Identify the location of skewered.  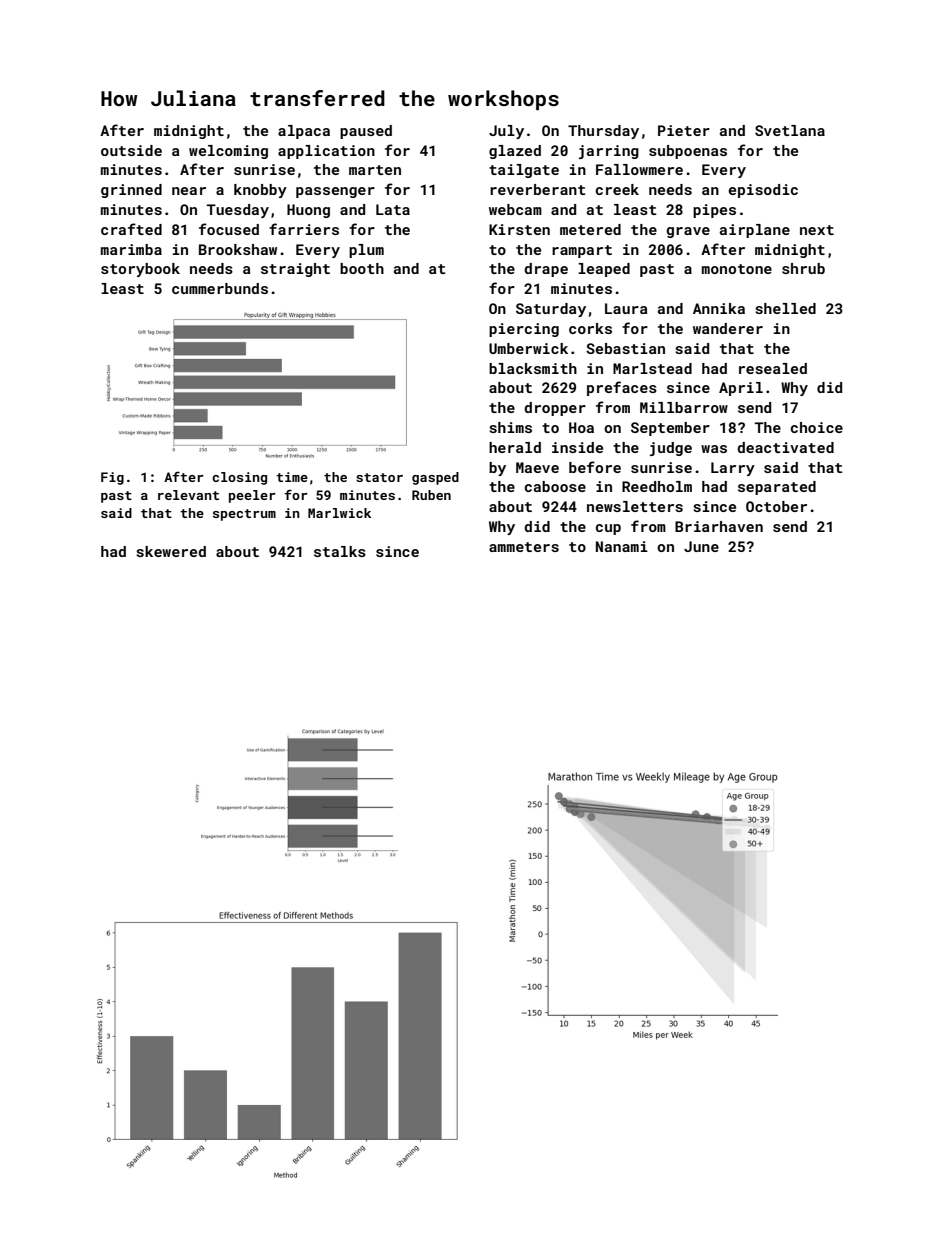
(171, 551).
